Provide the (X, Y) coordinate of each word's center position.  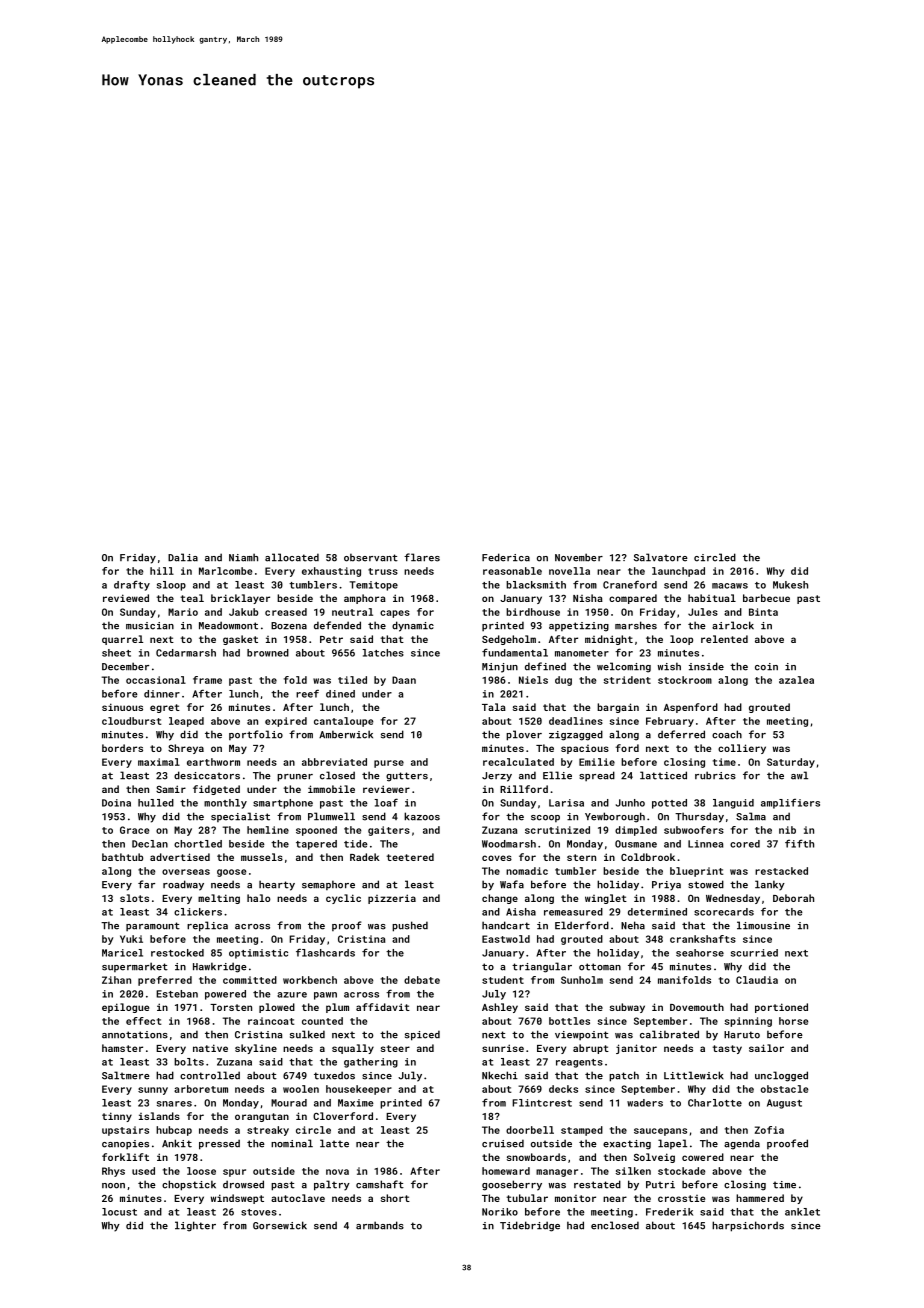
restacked (781, 871)
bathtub (122, 857)
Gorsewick (280, 1225)
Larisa (566, 803)
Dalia (183, 557)
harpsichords (748, 1226)
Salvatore (661, 557)
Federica (506, 557)
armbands (380, 1225)
